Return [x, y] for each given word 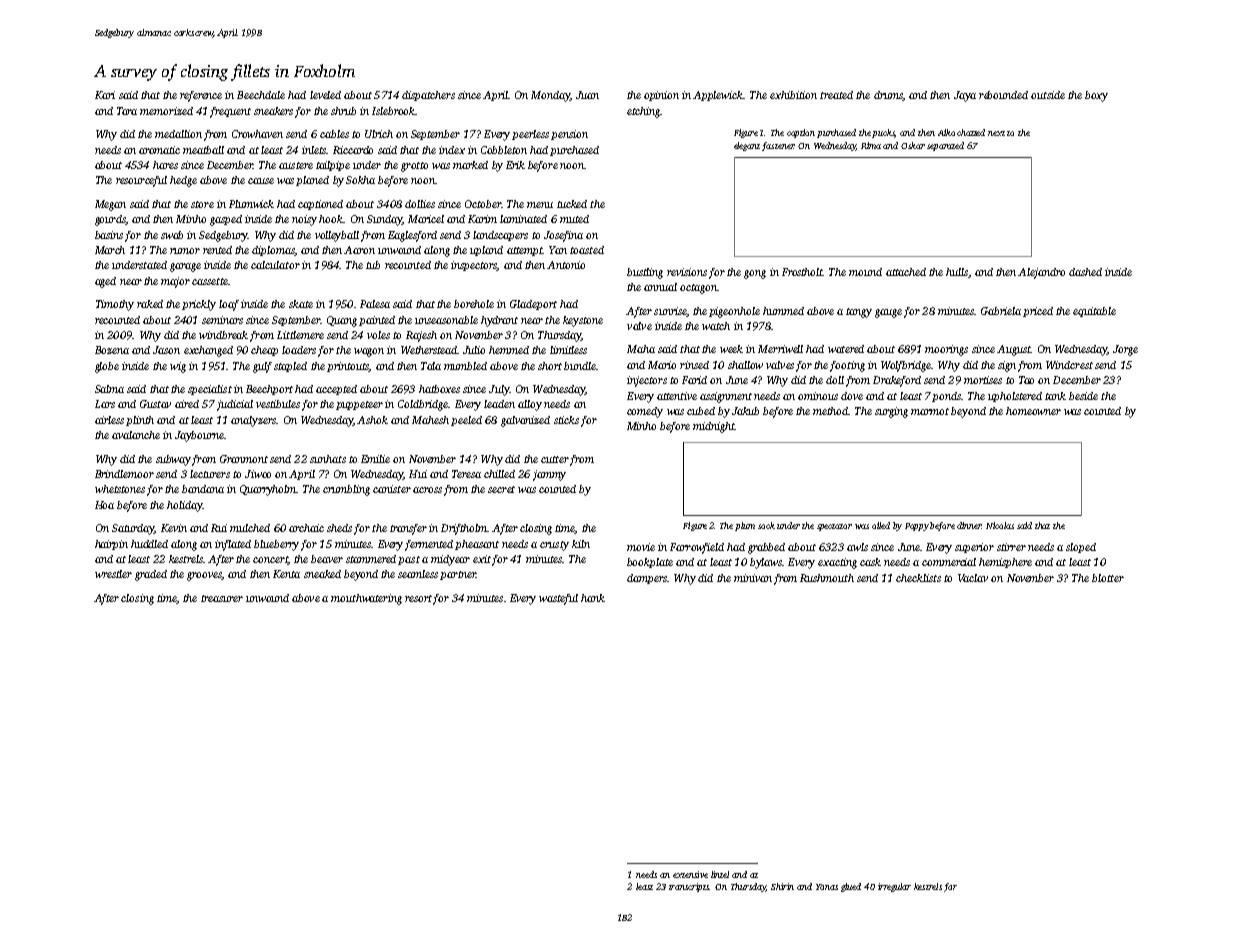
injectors [647, 381]
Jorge [1125, 350]
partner [458, 575]
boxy [1096, 96]
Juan [587, 95]
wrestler [113, 574]
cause [261, 181]
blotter [1108, 578]
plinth [140, 421]
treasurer [222, 598]
